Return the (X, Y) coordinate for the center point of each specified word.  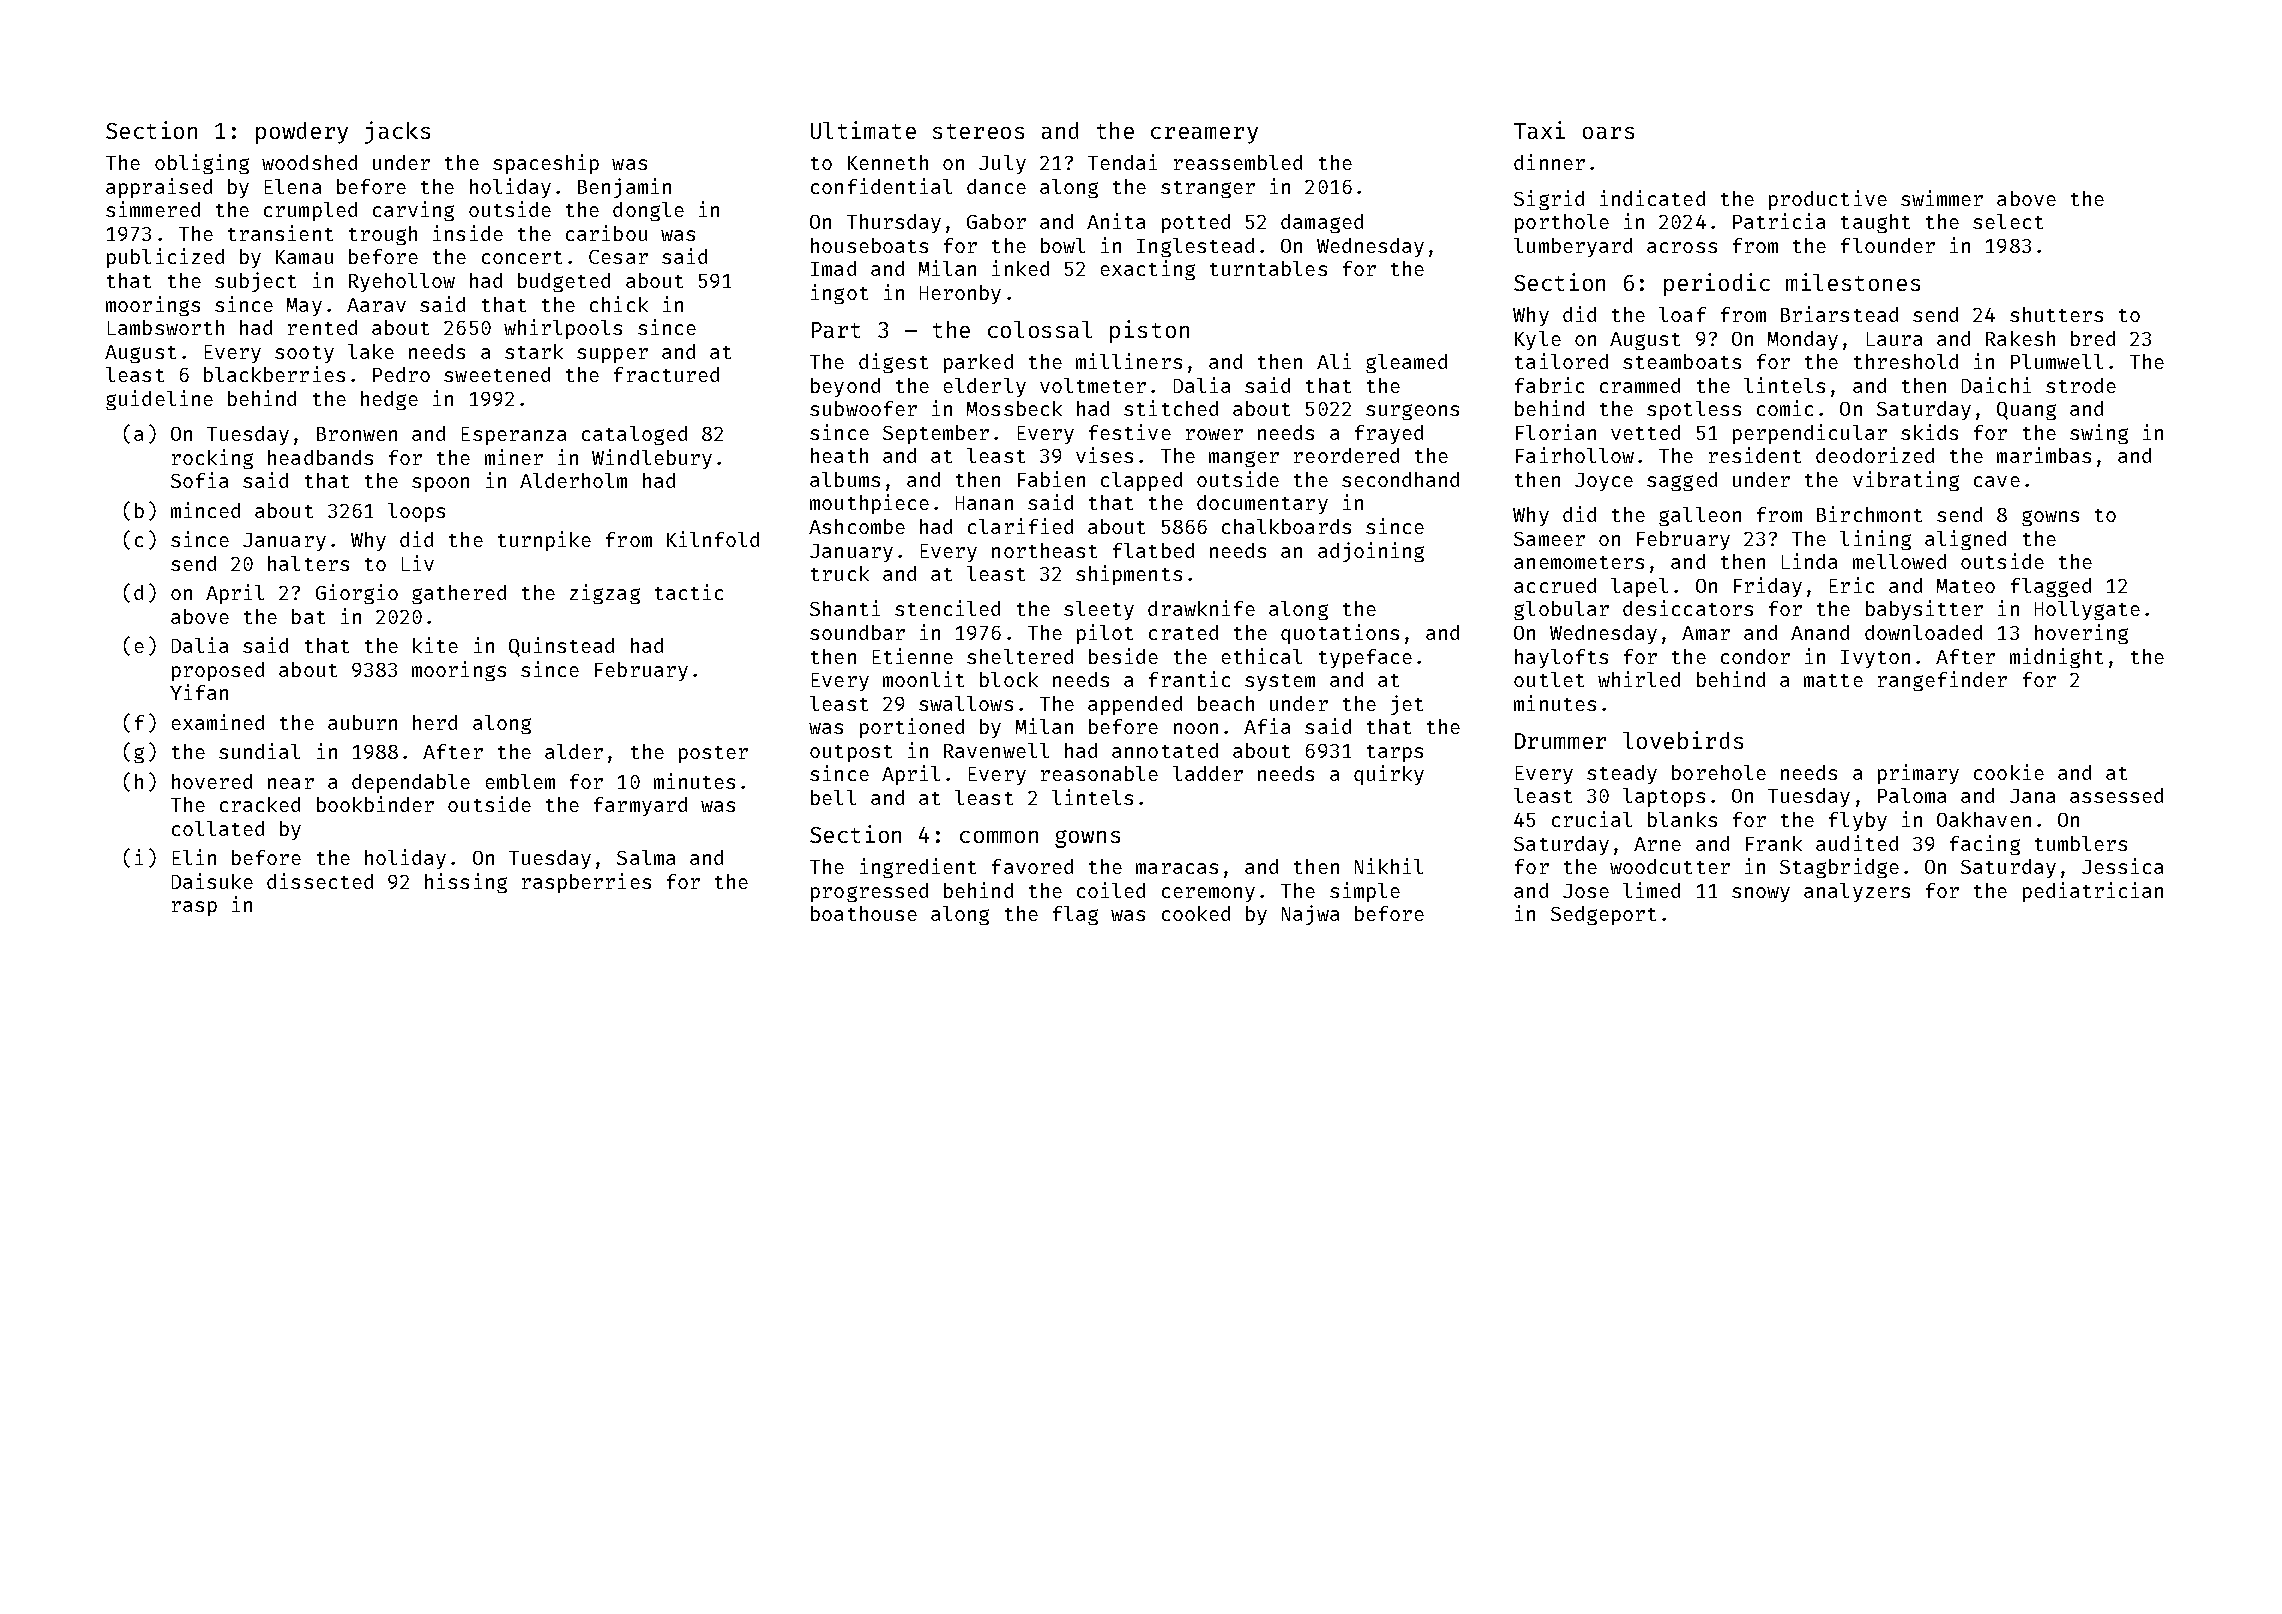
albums (845, 479)
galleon (1700, 516)
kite (435, 645)
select (2008, 221)
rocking (212, 459)
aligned (1965, 540)
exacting (1148, 270)
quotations (1340, 634)
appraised (159, 188)
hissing (466, 883)
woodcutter (1670, 866)
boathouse (864, 913)
